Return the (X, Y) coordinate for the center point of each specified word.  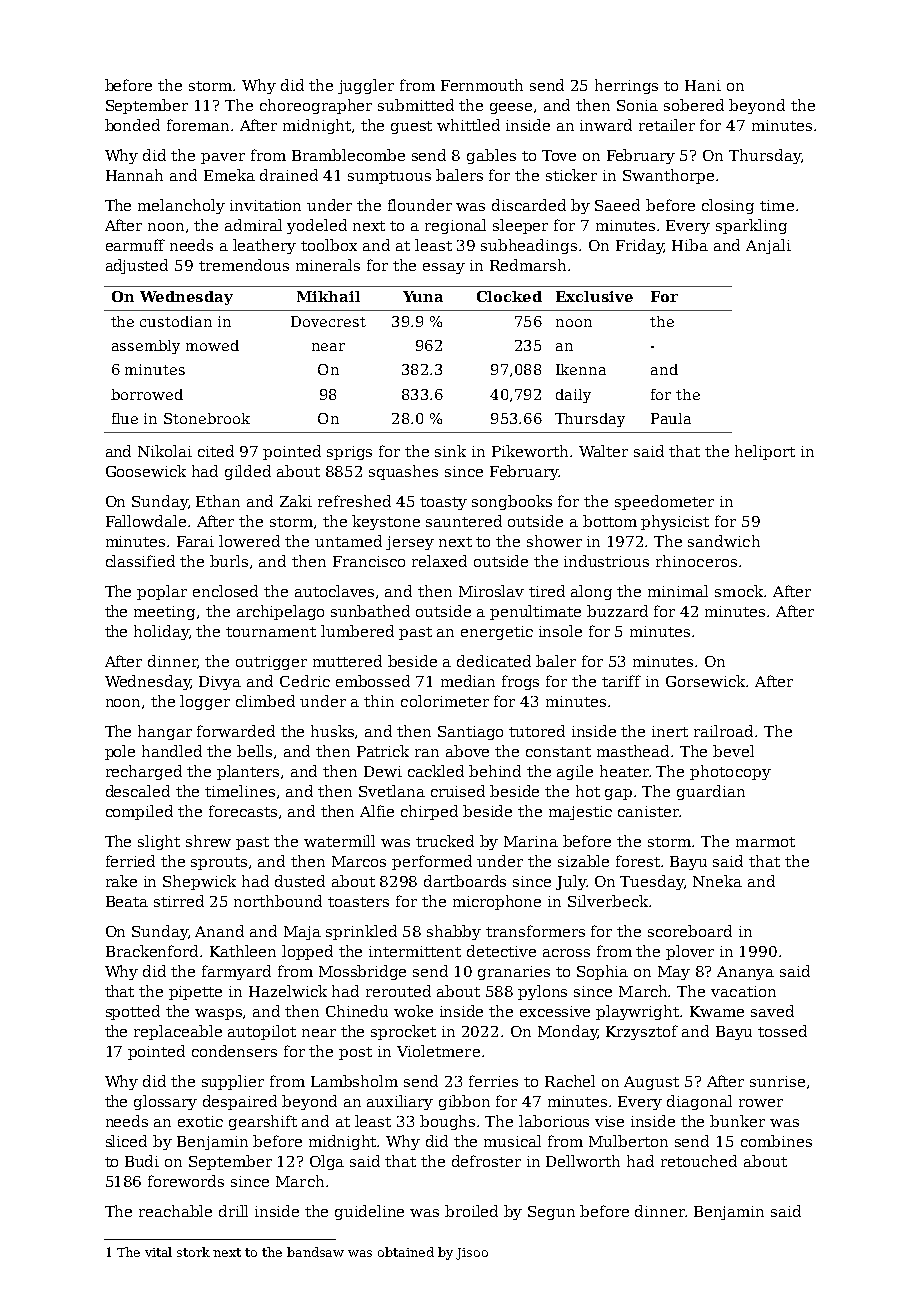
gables (491, 156)
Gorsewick (705, 681)
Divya (220, 683)
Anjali (768, 246)
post (355, 1053)
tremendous (244, 265)
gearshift (263, 1122)
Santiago (470, 733)
